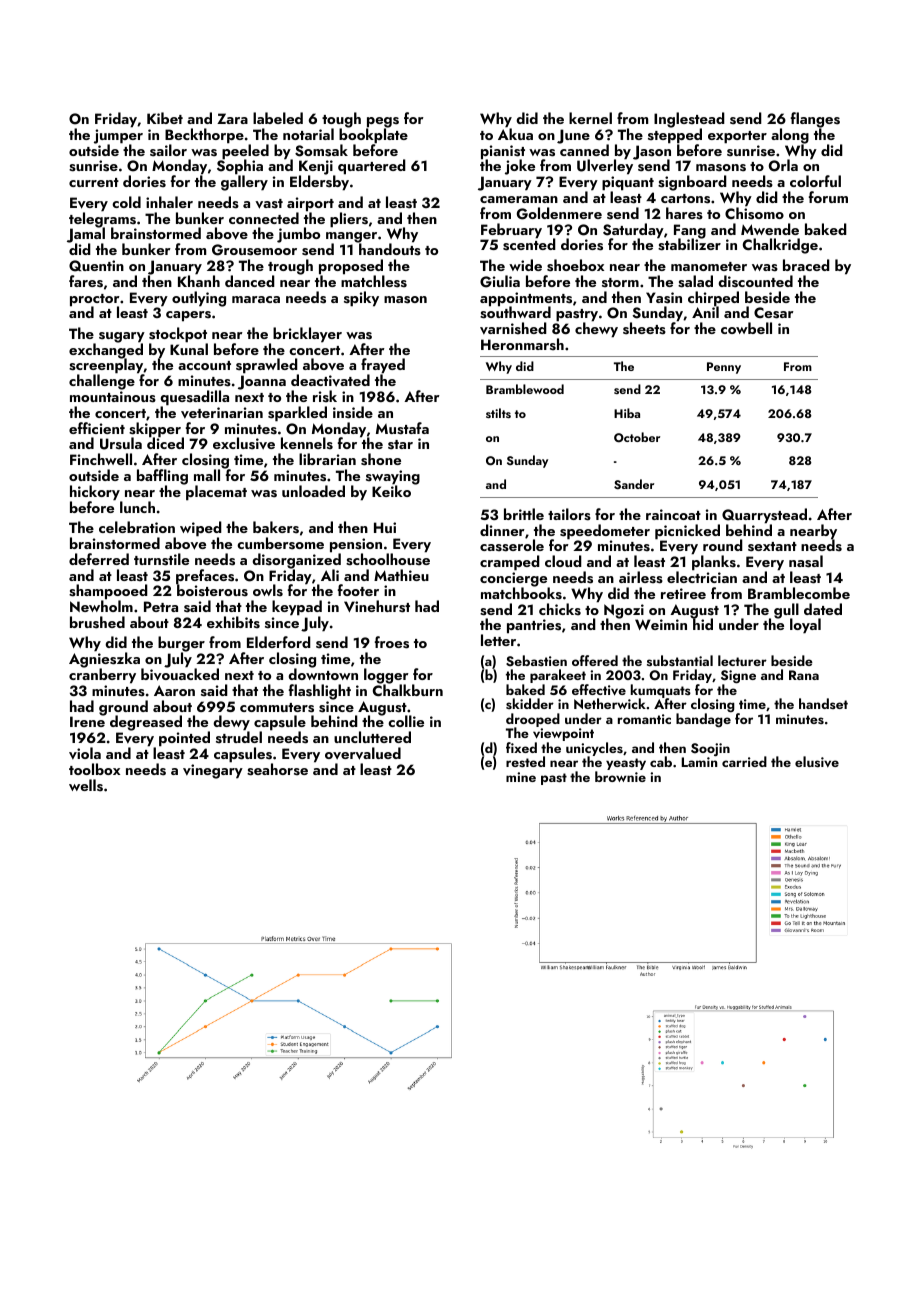 The image size is (924, 1308). Describe the element at coordinates (634, 484) in the screenshot. I see `Sander` at that location.
